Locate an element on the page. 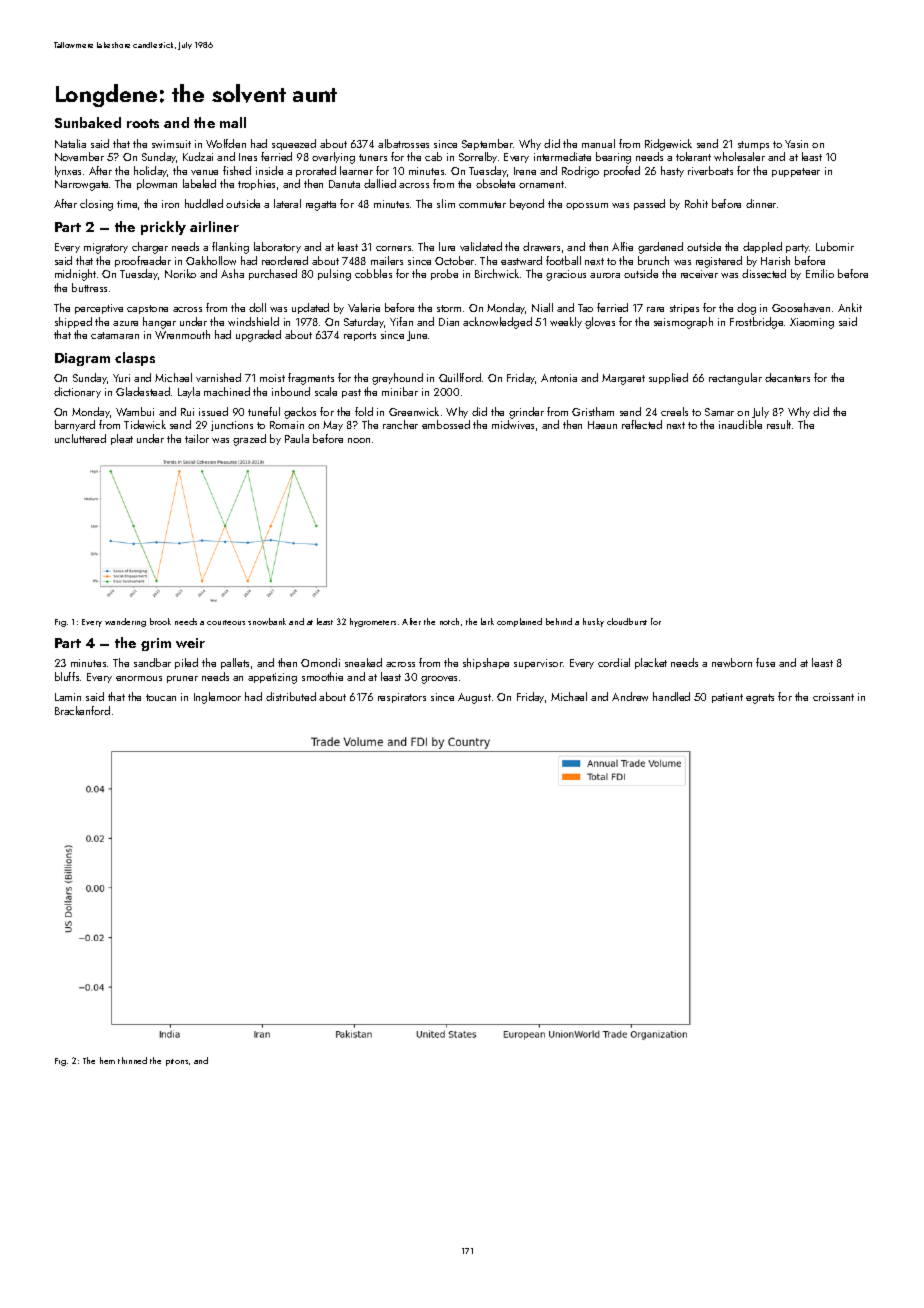 The image size is (924, 1308). fold is located at coordinates (364, 411).
